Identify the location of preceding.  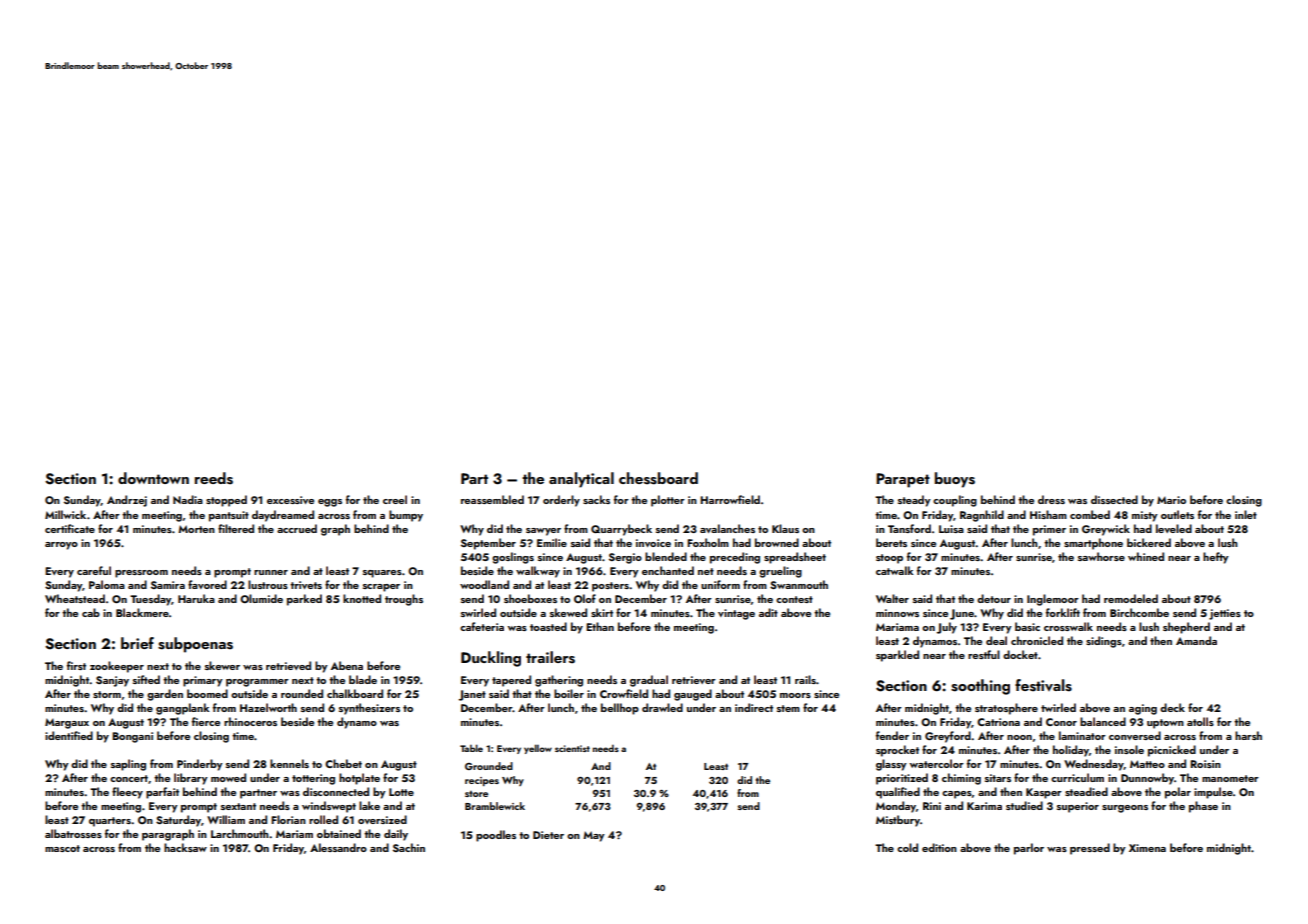
(735, 558).
